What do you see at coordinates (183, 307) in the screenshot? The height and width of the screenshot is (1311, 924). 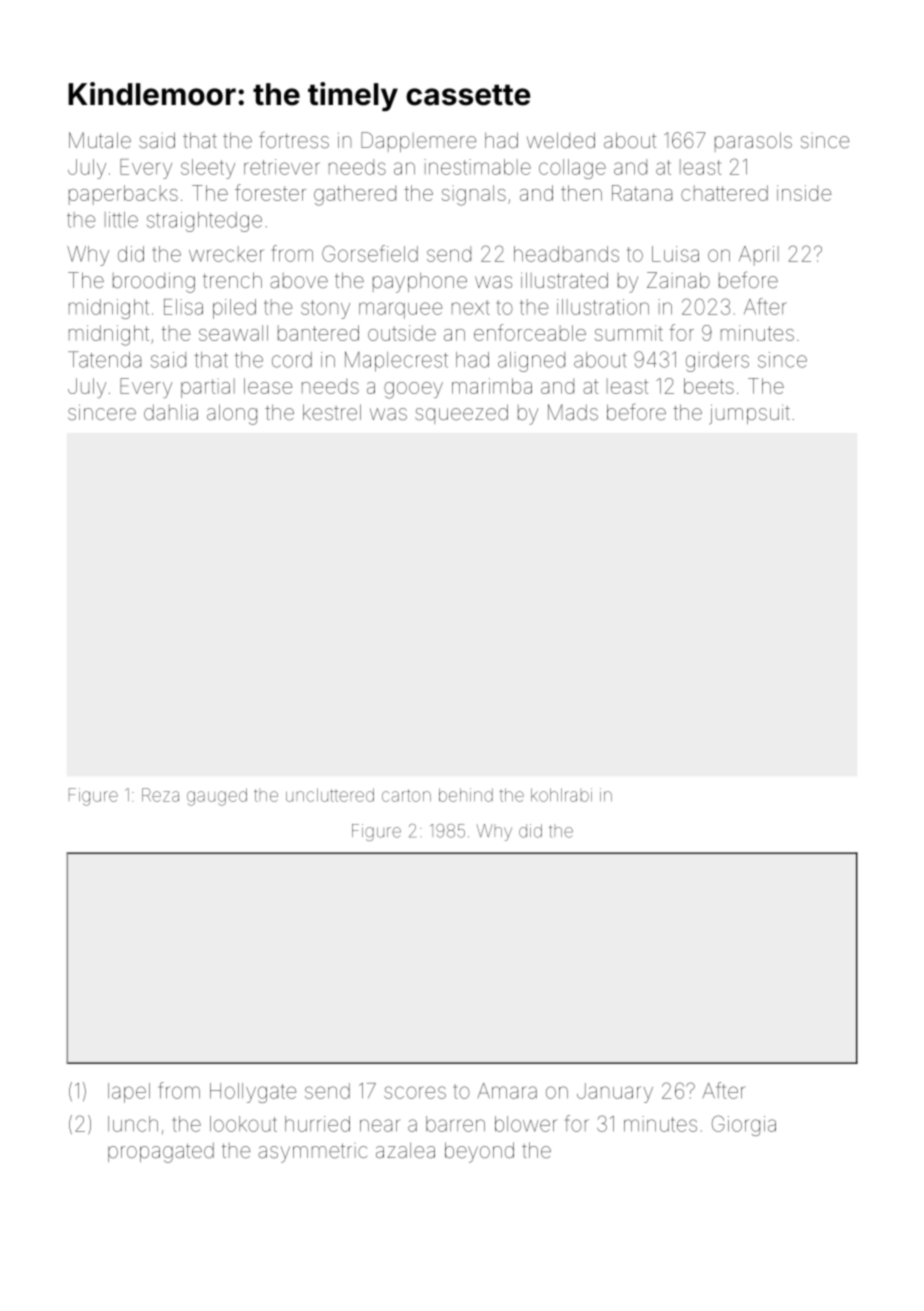 I see `Elisa` at bounding box center [183, 307].
